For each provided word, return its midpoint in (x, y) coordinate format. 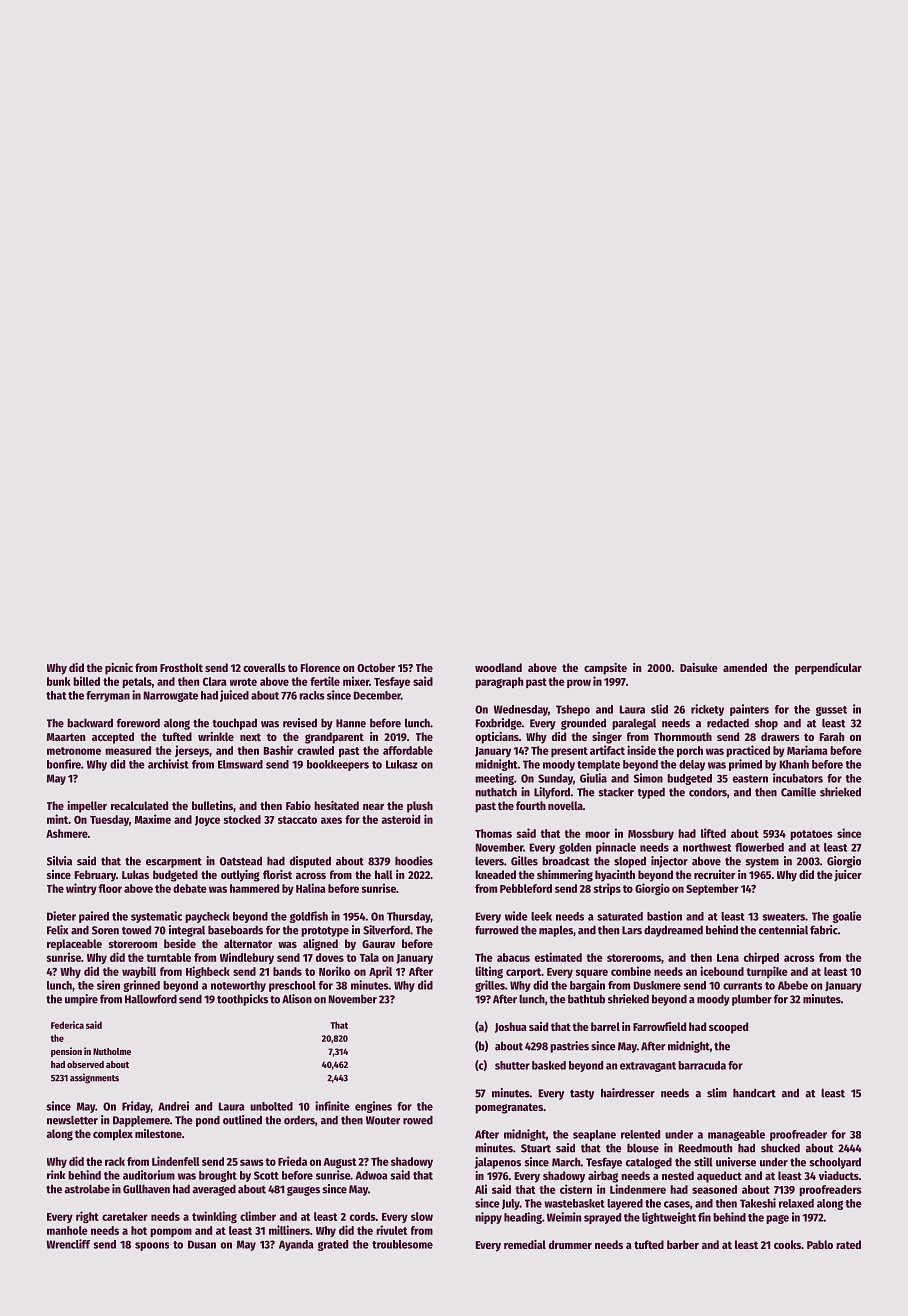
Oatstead (241, 861)
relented (640, 1134)
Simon (648, 778)
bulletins (212, 805)
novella (565, 805)
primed (745, 765)
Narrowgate (171, 696)
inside (641, 750)
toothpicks (242, 1000)
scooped (728, 1028)
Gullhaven (146, 1189)
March (566, 1162)
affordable (408, 750)
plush (420, 807)
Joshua (511, 1027)
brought (218, 1176)
